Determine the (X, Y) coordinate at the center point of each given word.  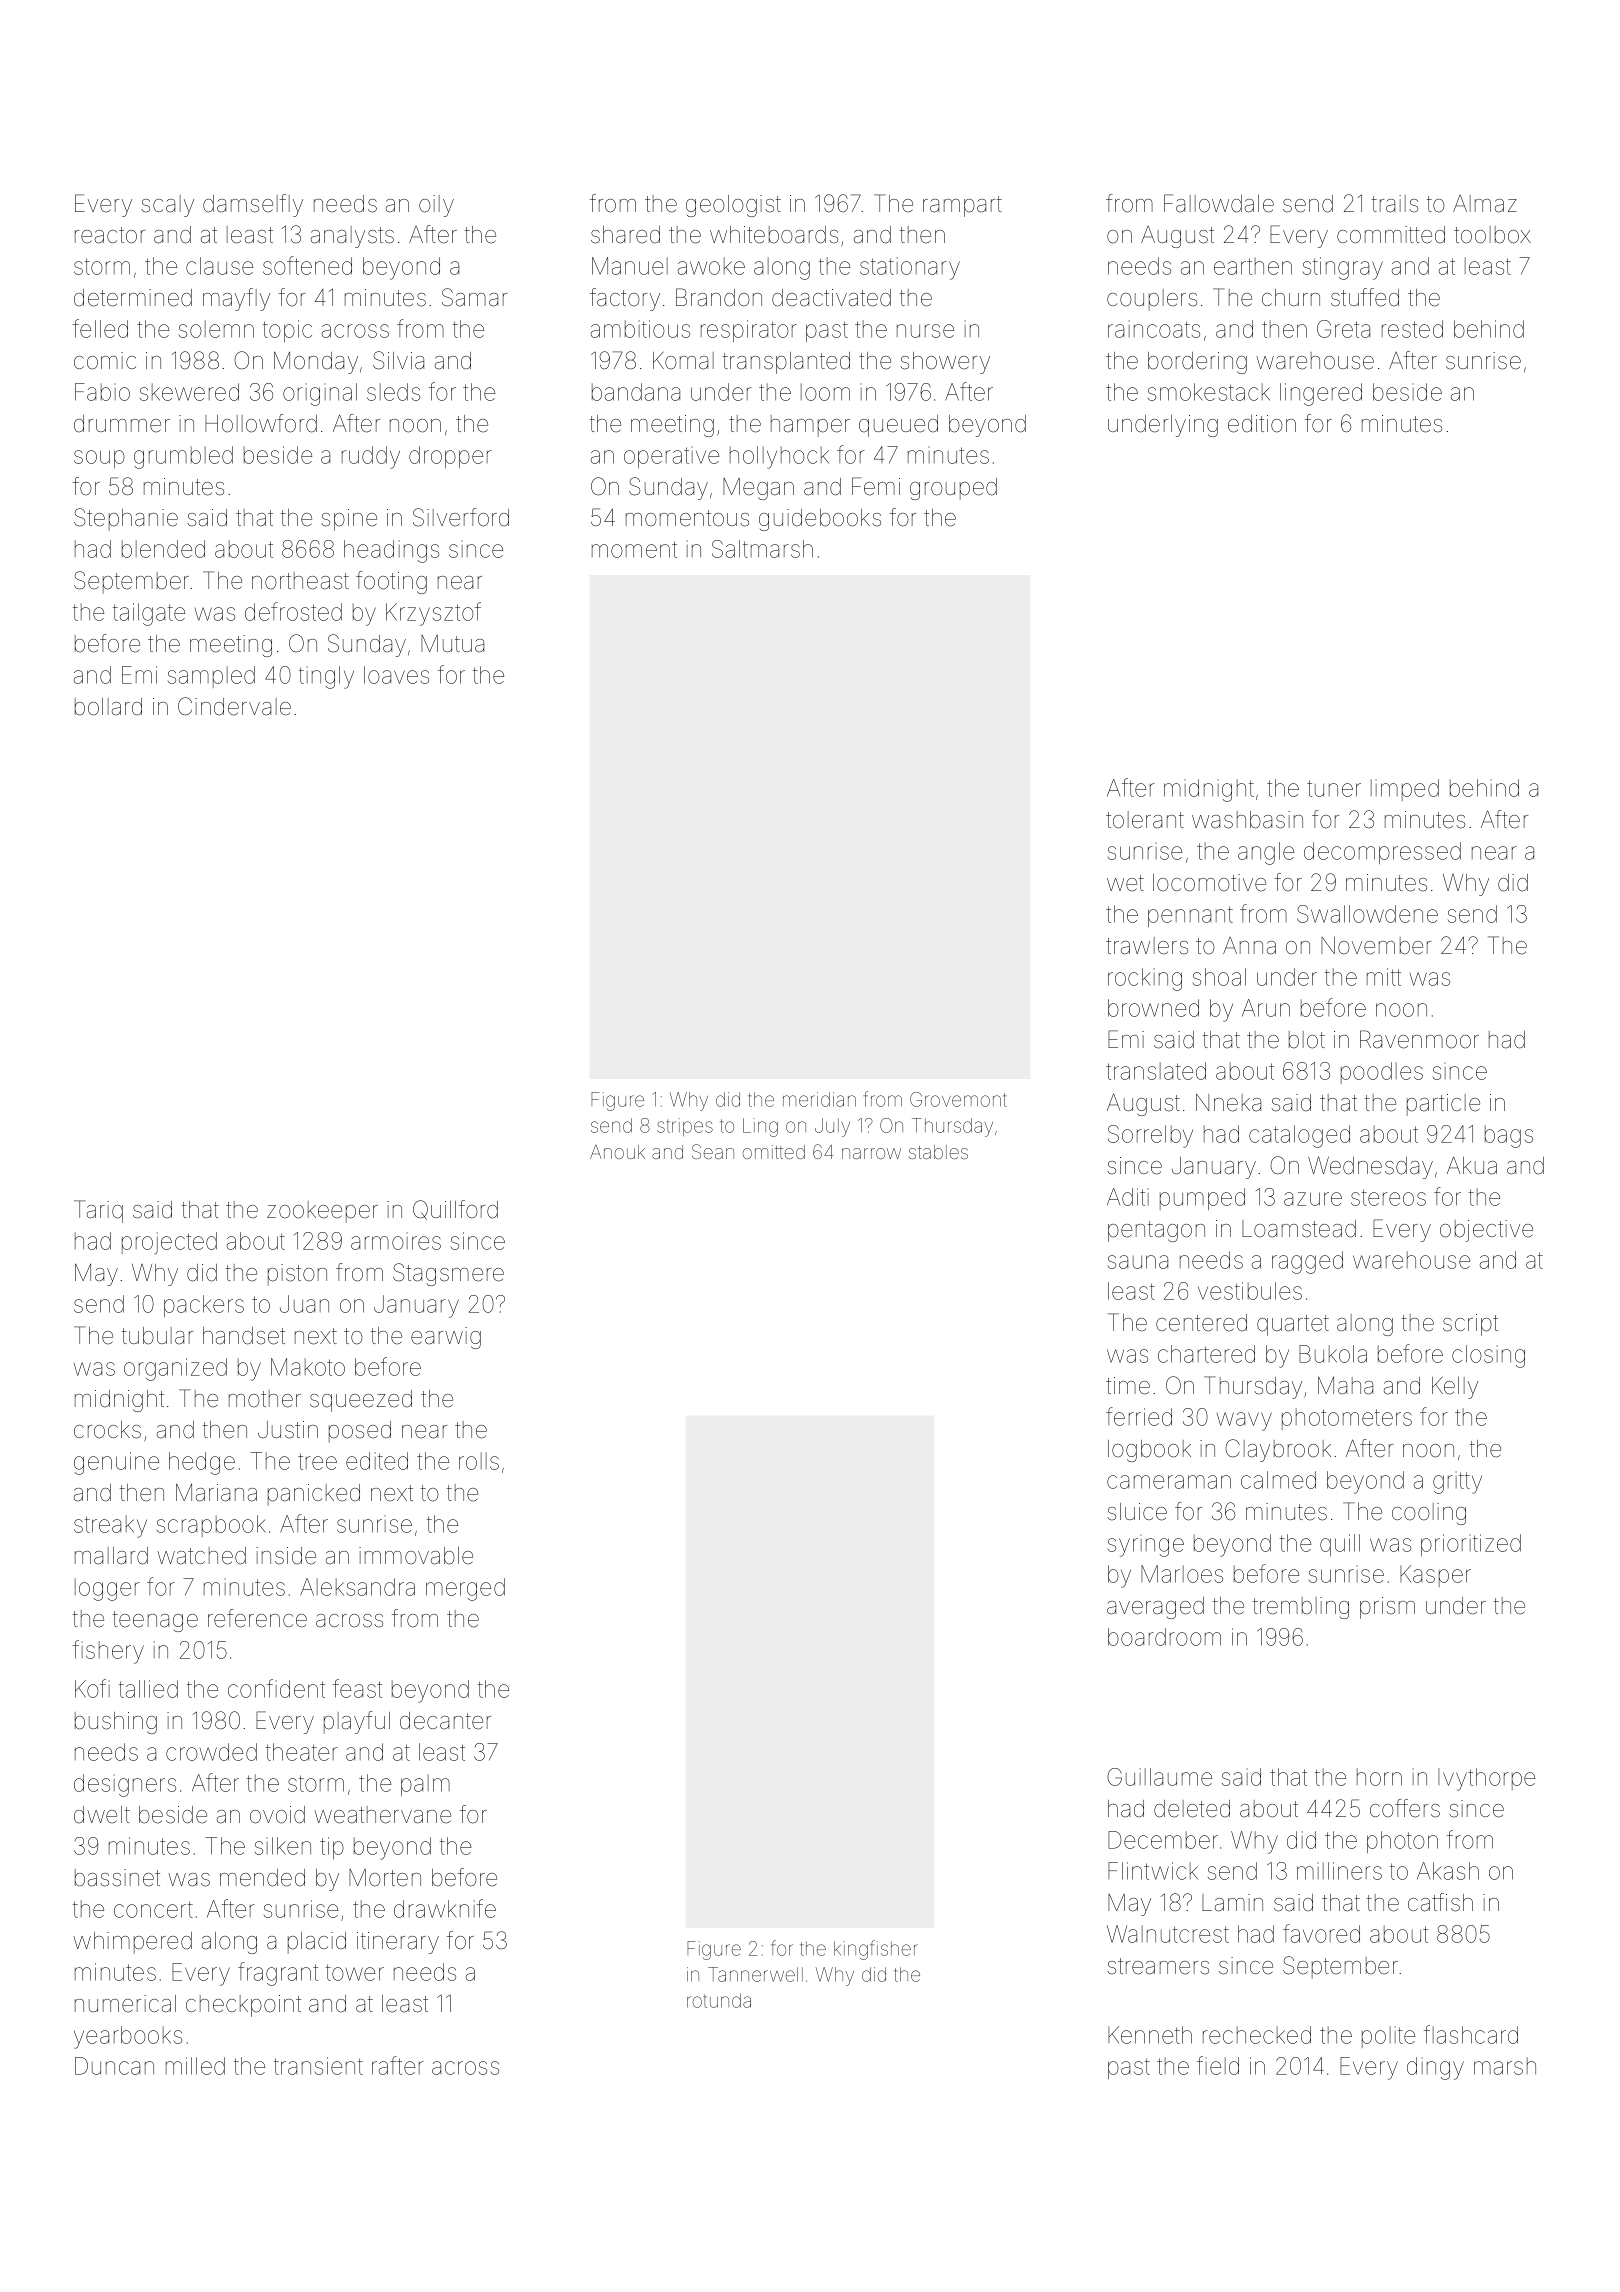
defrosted (293, 611)
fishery (108, 1652)
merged (465, 1589)
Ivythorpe (1486, 1779)
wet (1125, 883)
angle (1266, 853)
